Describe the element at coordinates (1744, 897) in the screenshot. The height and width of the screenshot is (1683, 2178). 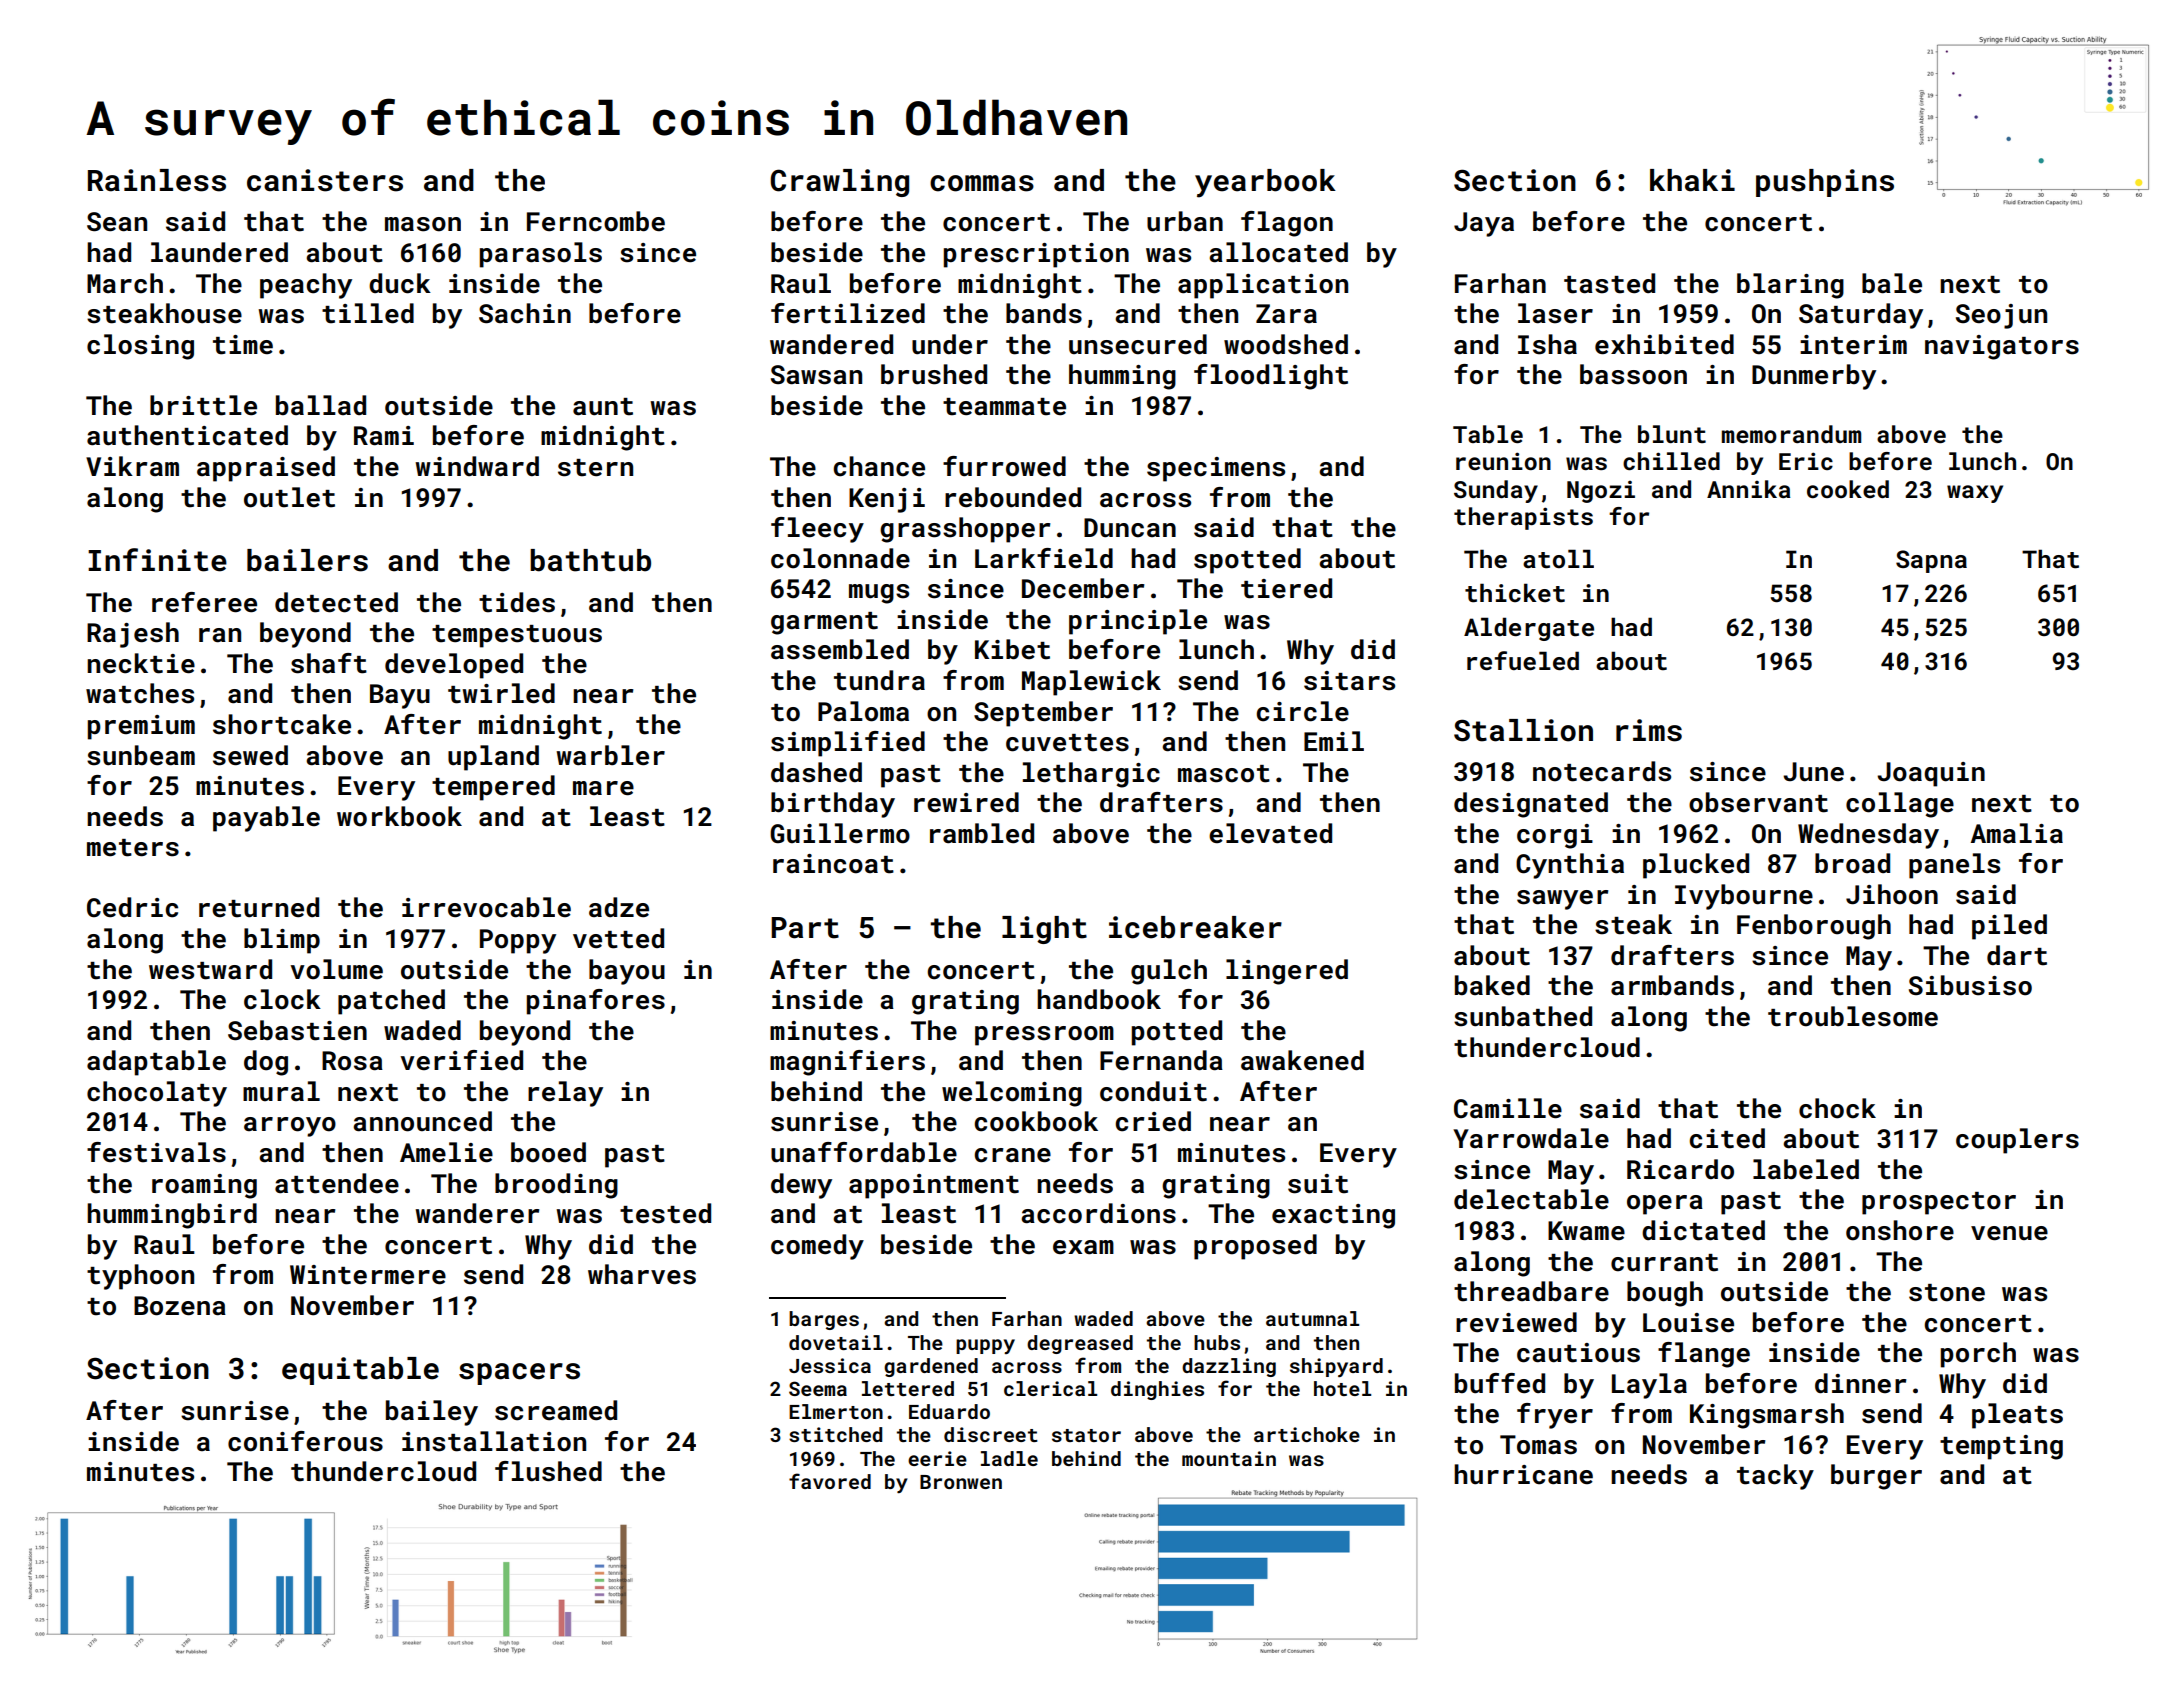
I see `Ivybourne` at that location.
